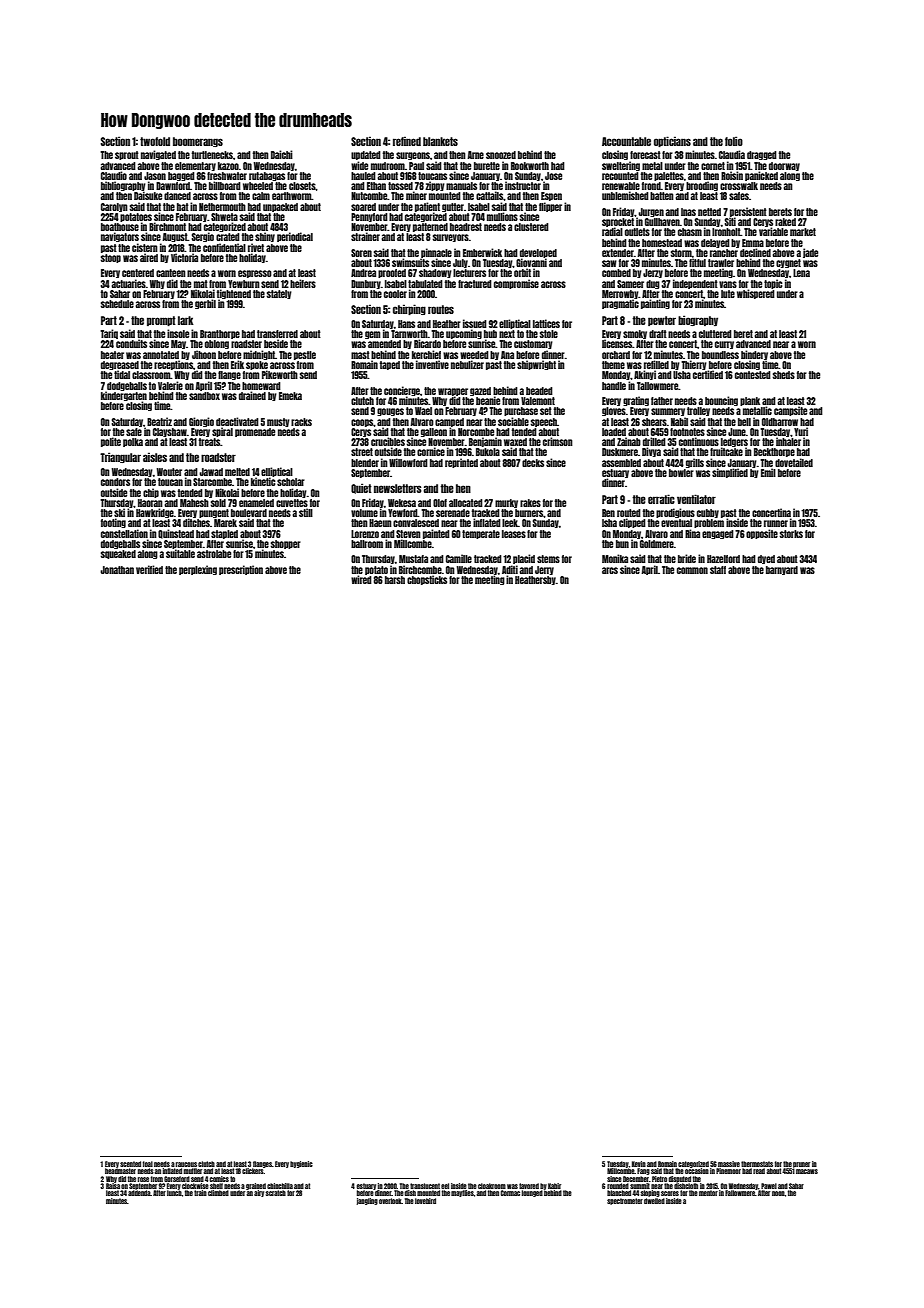 The height and width of the screenshot is (1308, 924). I want to click on perplexing, so click(198, 570).
